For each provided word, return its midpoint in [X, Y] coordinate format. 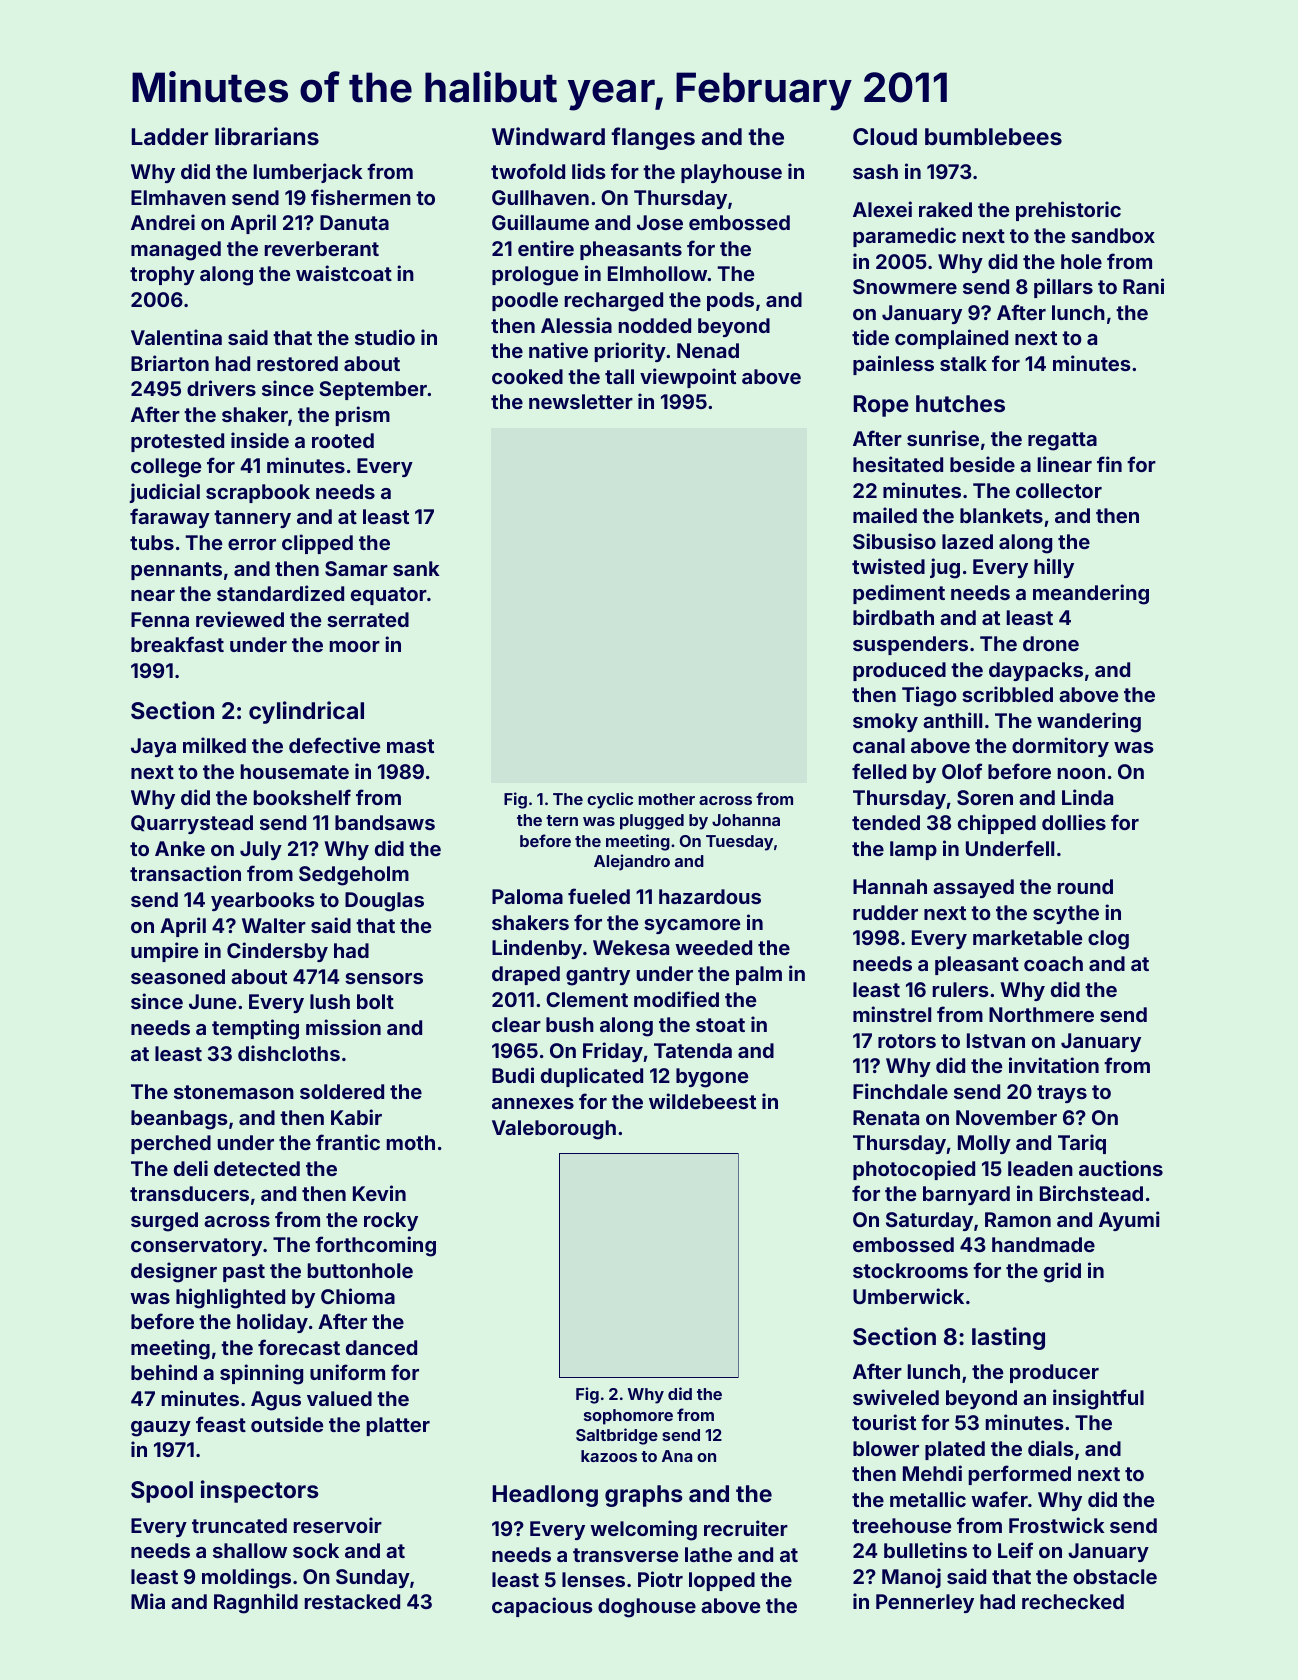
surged [164, 1222]
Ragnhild [256, 1603]
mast [410, 746]
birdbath [893, 617]
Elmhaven [178, 197]
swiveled [896, 1397]
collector [1059, 490]
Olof [962, 771]
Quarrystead [192, 824]
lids [589, 171]
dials [1051, 1448]
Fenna [160, 619]
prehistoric [1068, 211]
